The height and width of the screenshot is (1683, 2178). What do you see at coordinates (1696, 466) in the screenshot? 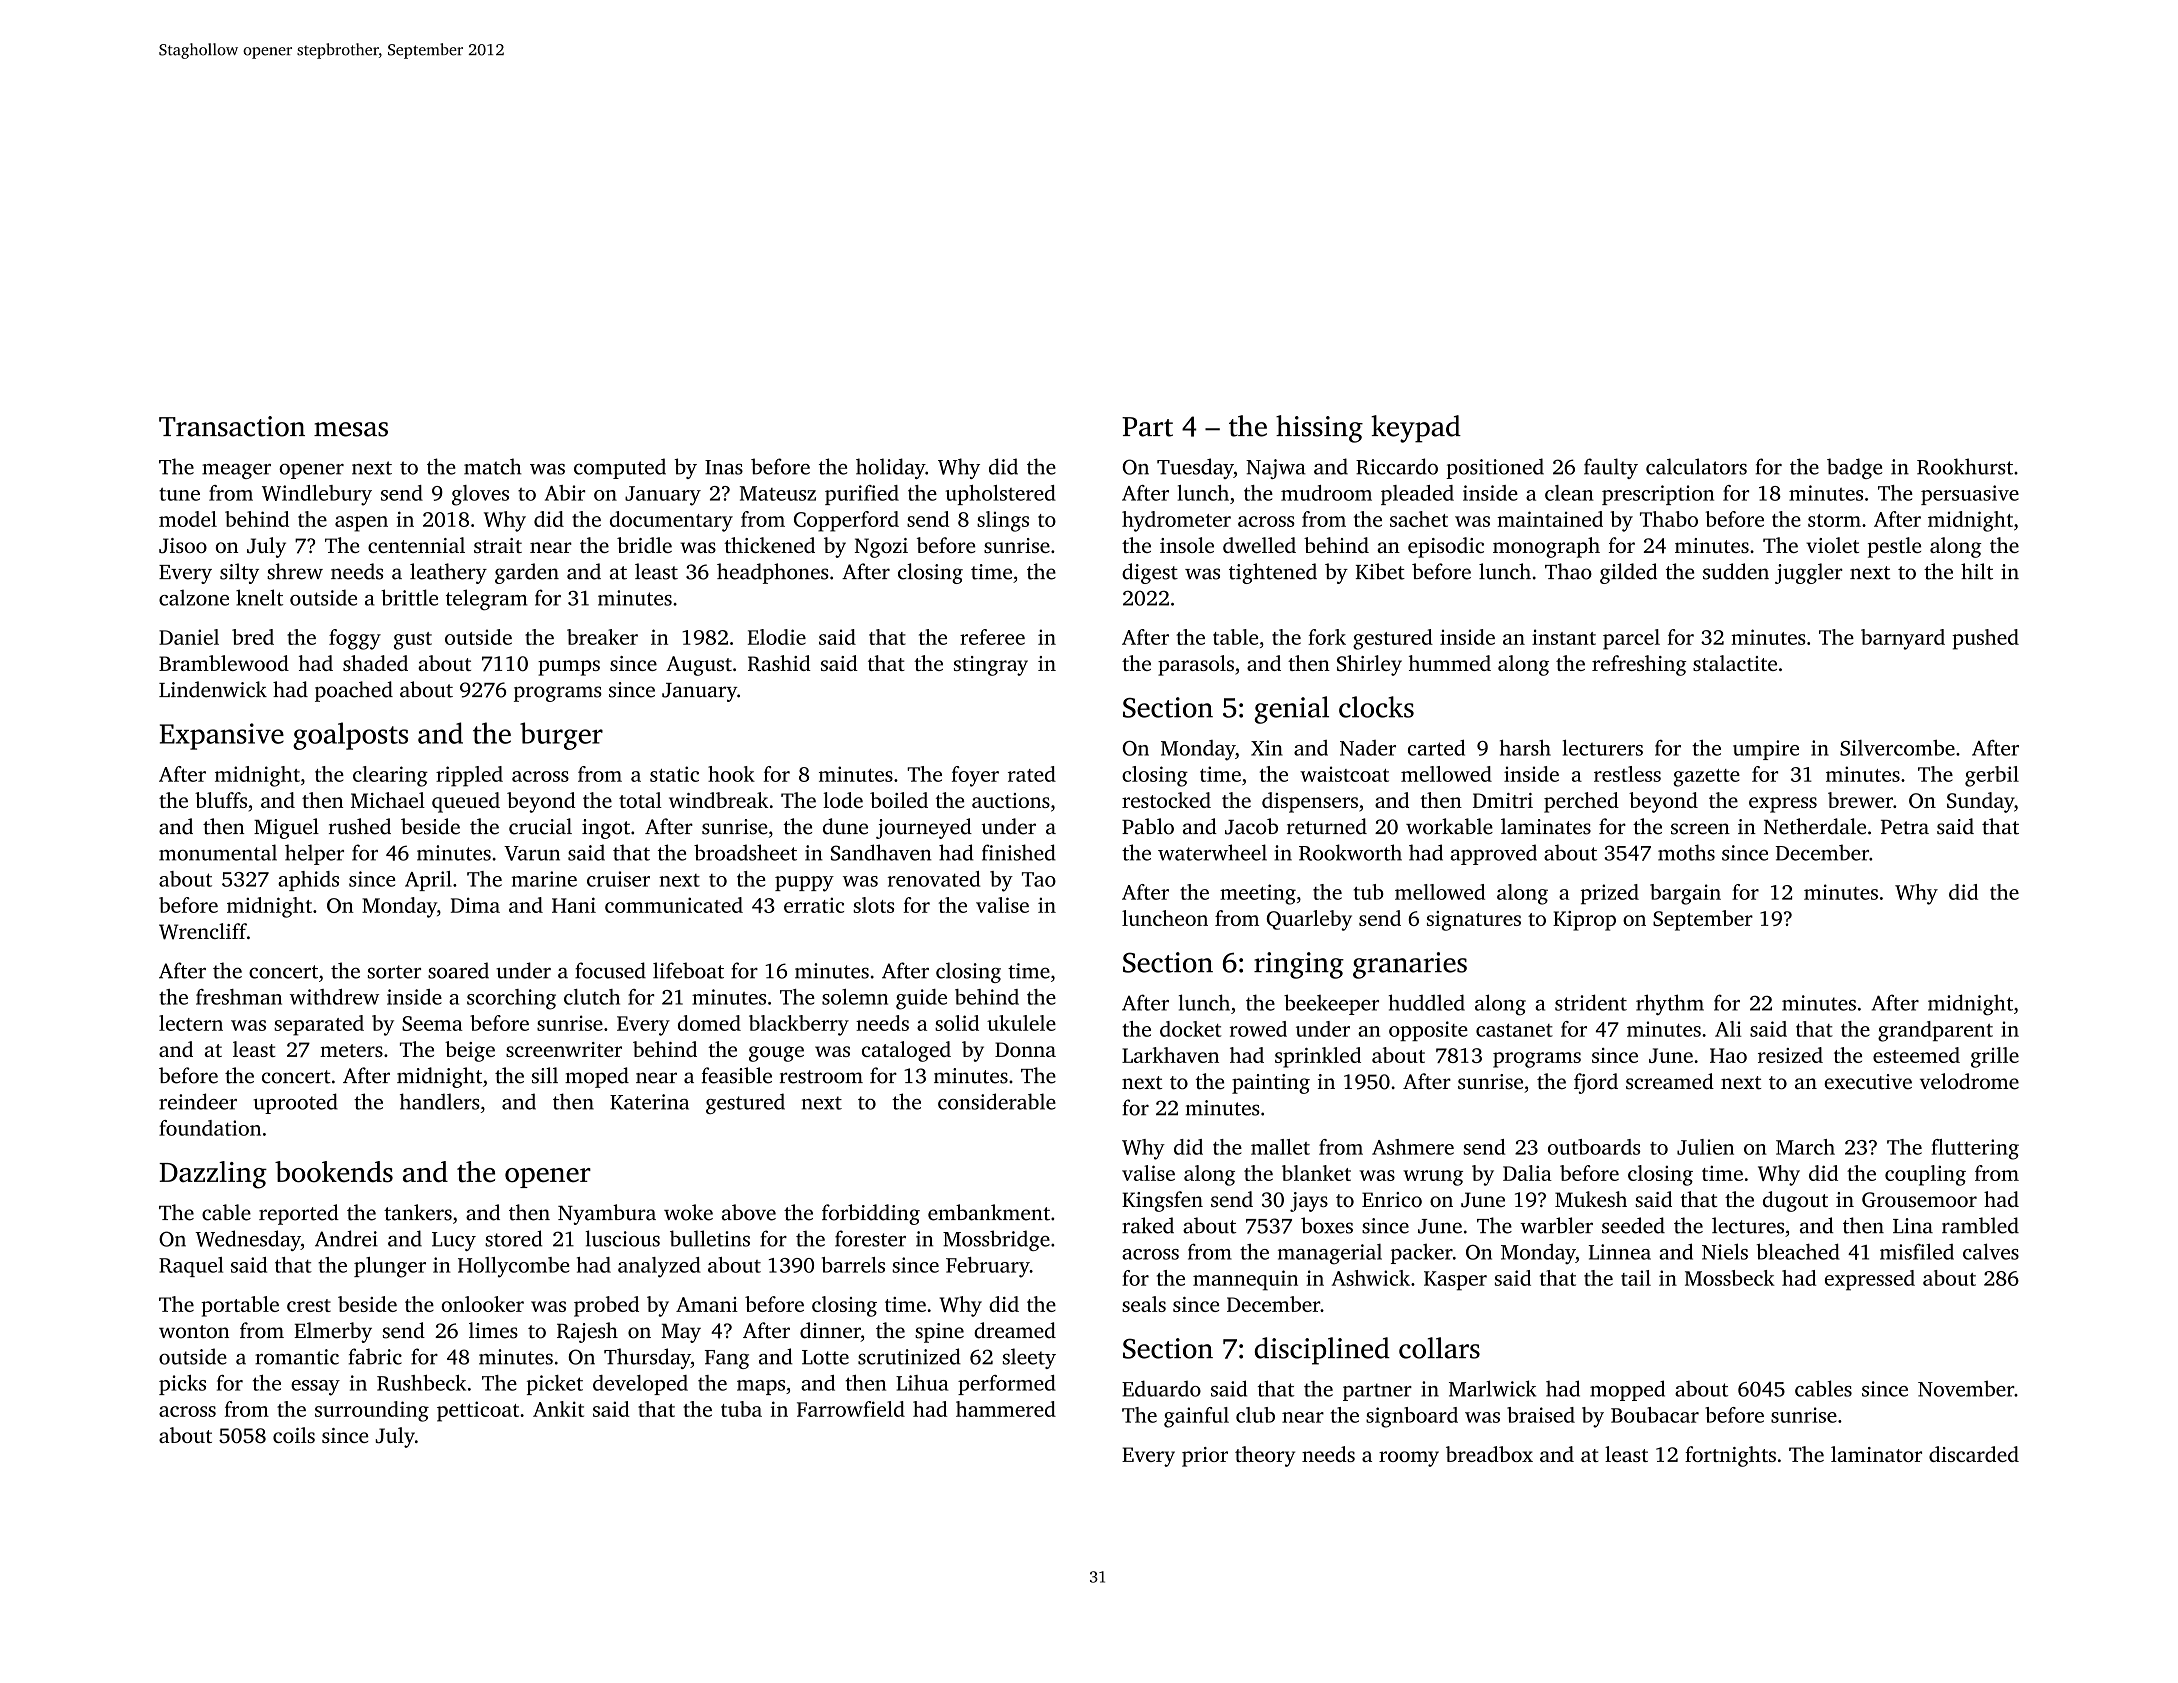
I see `calculators` at bounding box center [1696, 466].
